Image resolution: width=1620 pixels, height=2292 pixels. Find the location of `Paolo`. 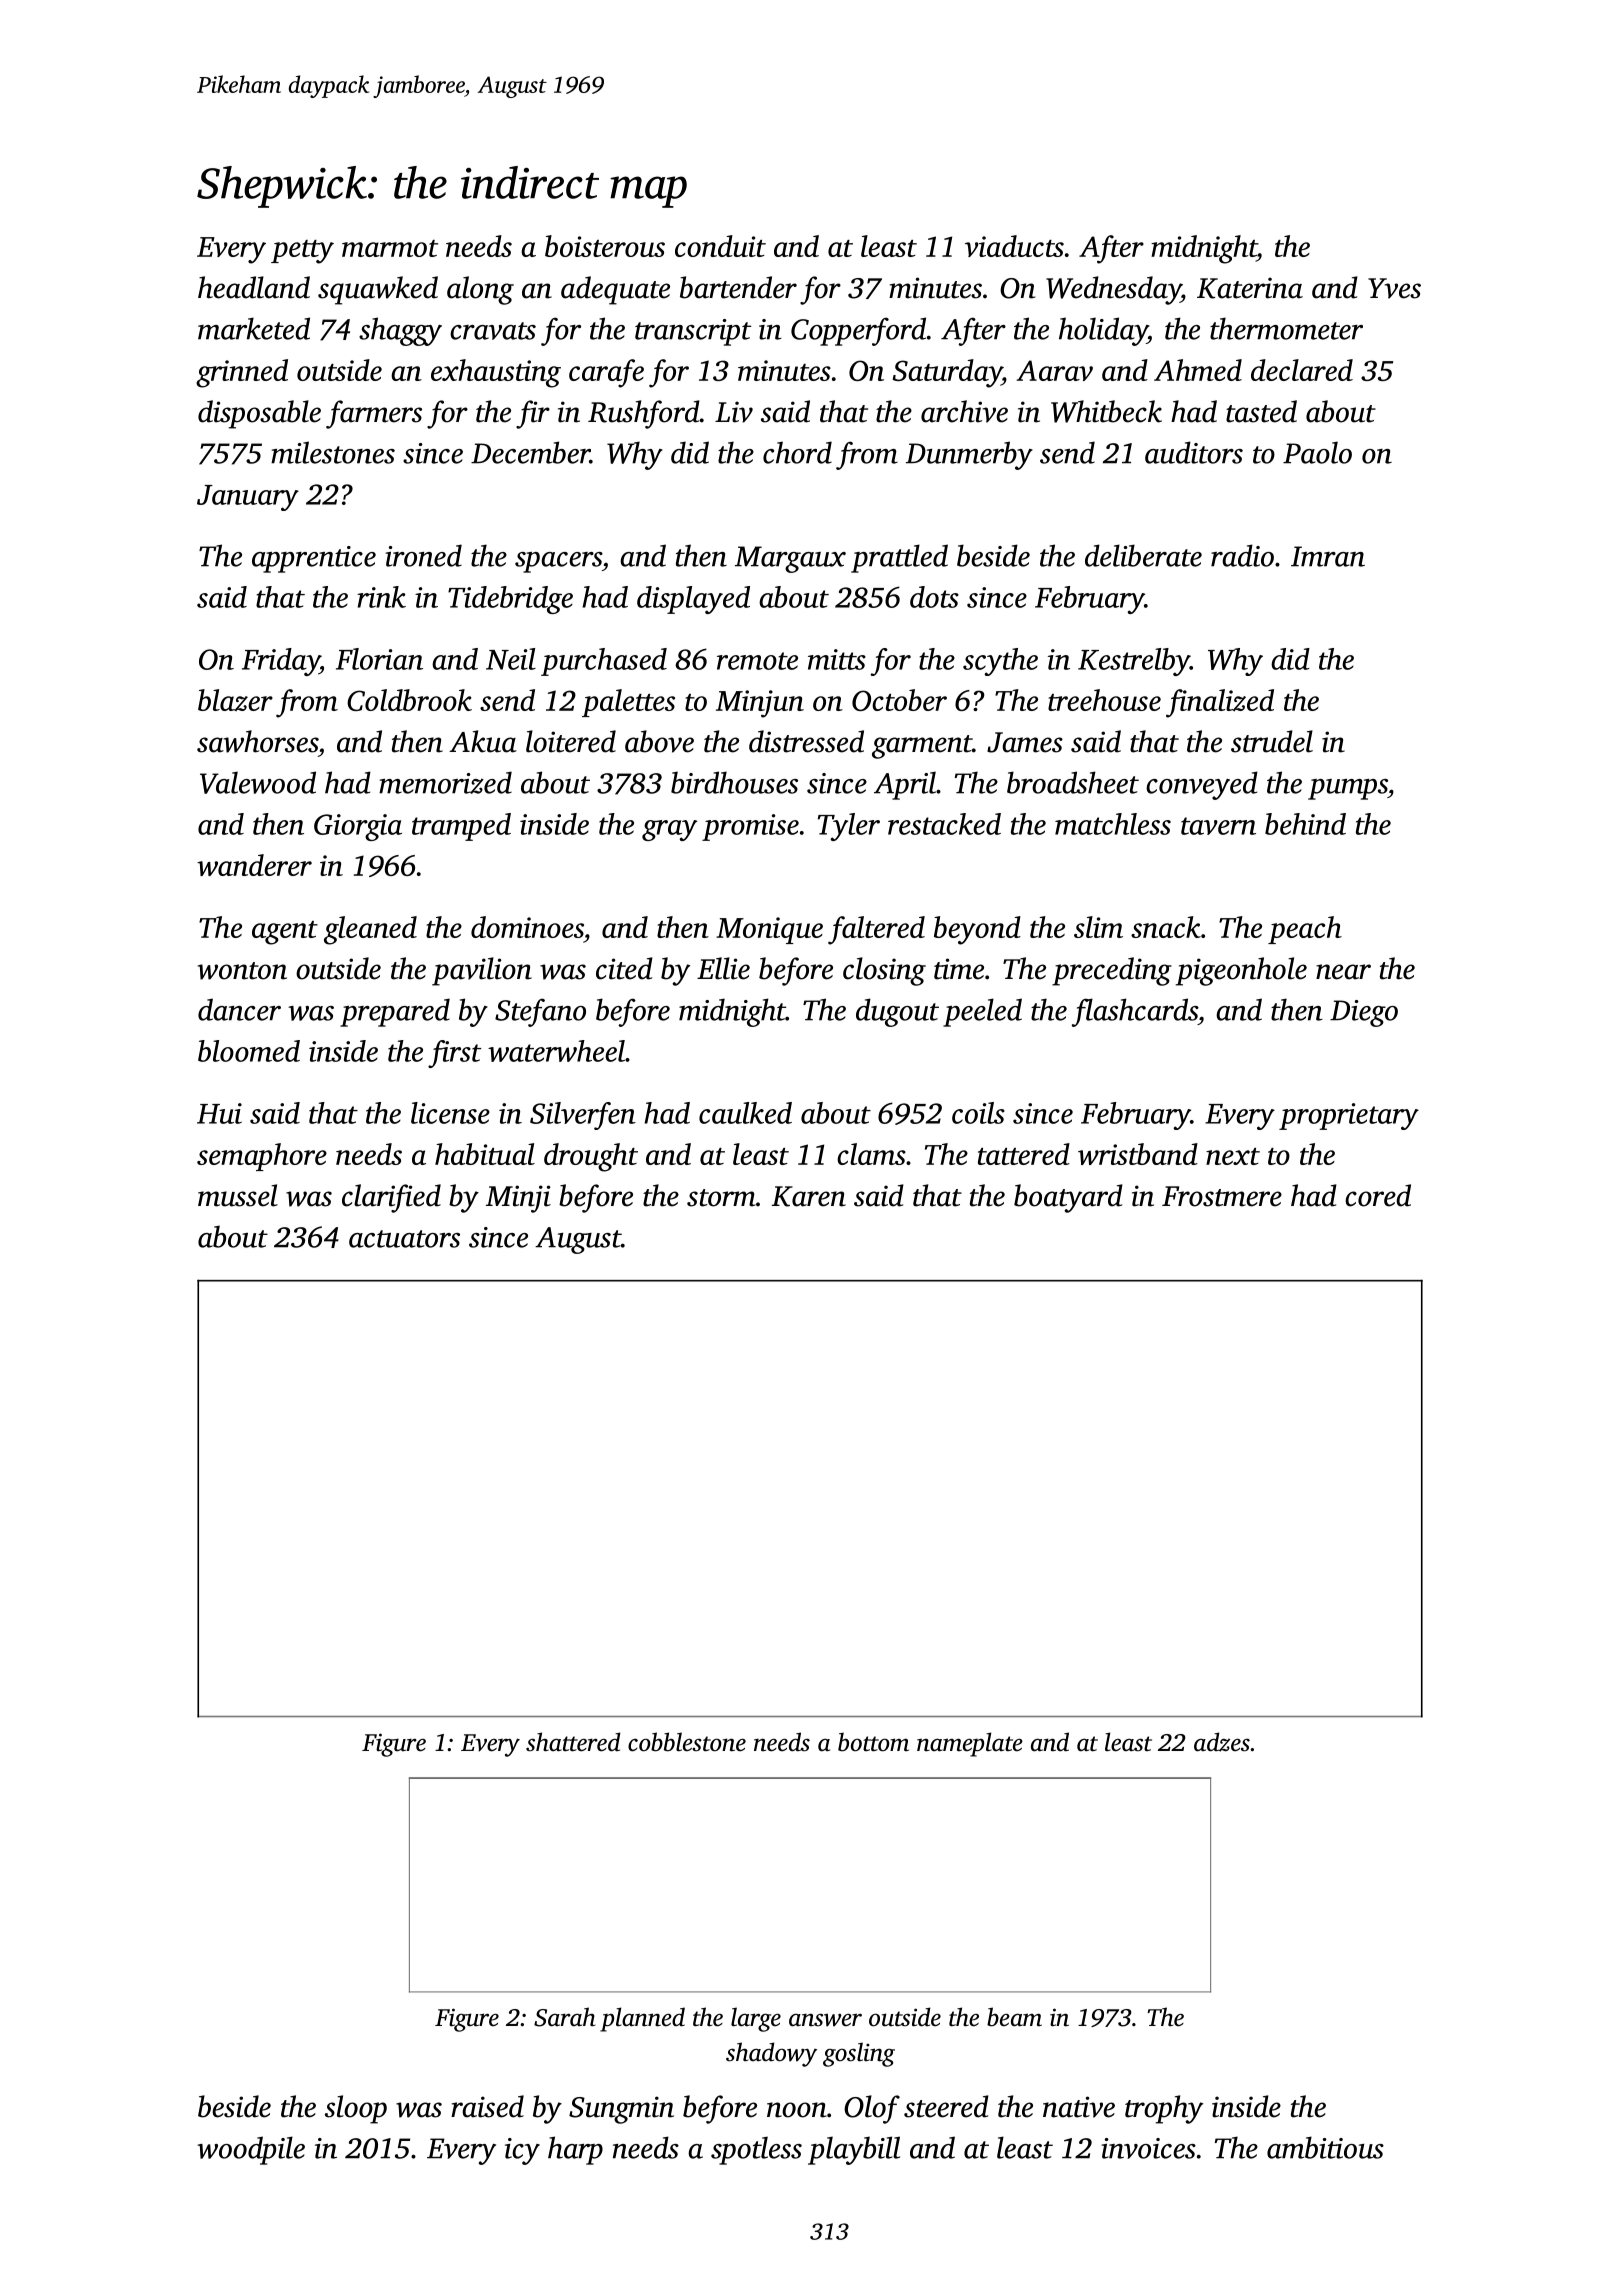

Paolo is located at coordinates (1317, 452).
